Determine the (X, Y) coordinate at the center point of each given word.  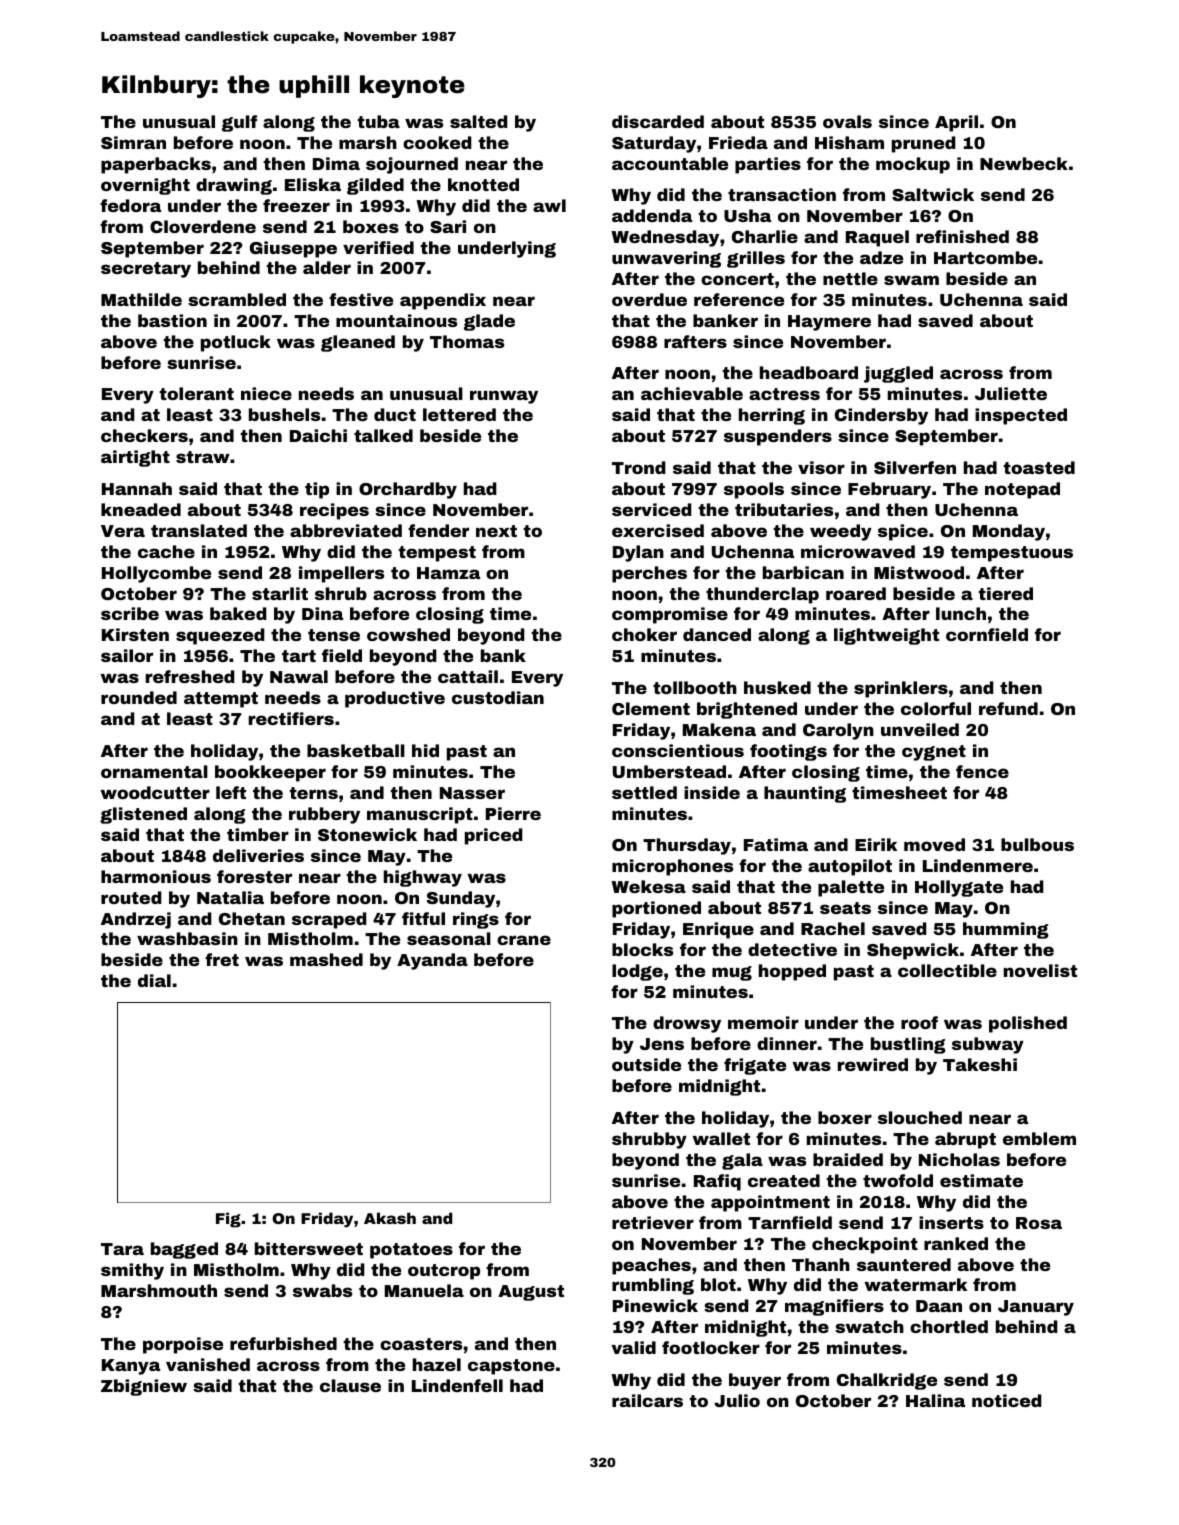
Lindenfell (457, 1385)
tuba (378, 121)
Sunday (461, 899)
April (956, 123)
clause (350, 1385)
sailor (127, 655)
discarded (658, 121)
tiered (1005, 593)
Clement (651, 708)
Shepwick (913, 951)
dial (154, 980)
